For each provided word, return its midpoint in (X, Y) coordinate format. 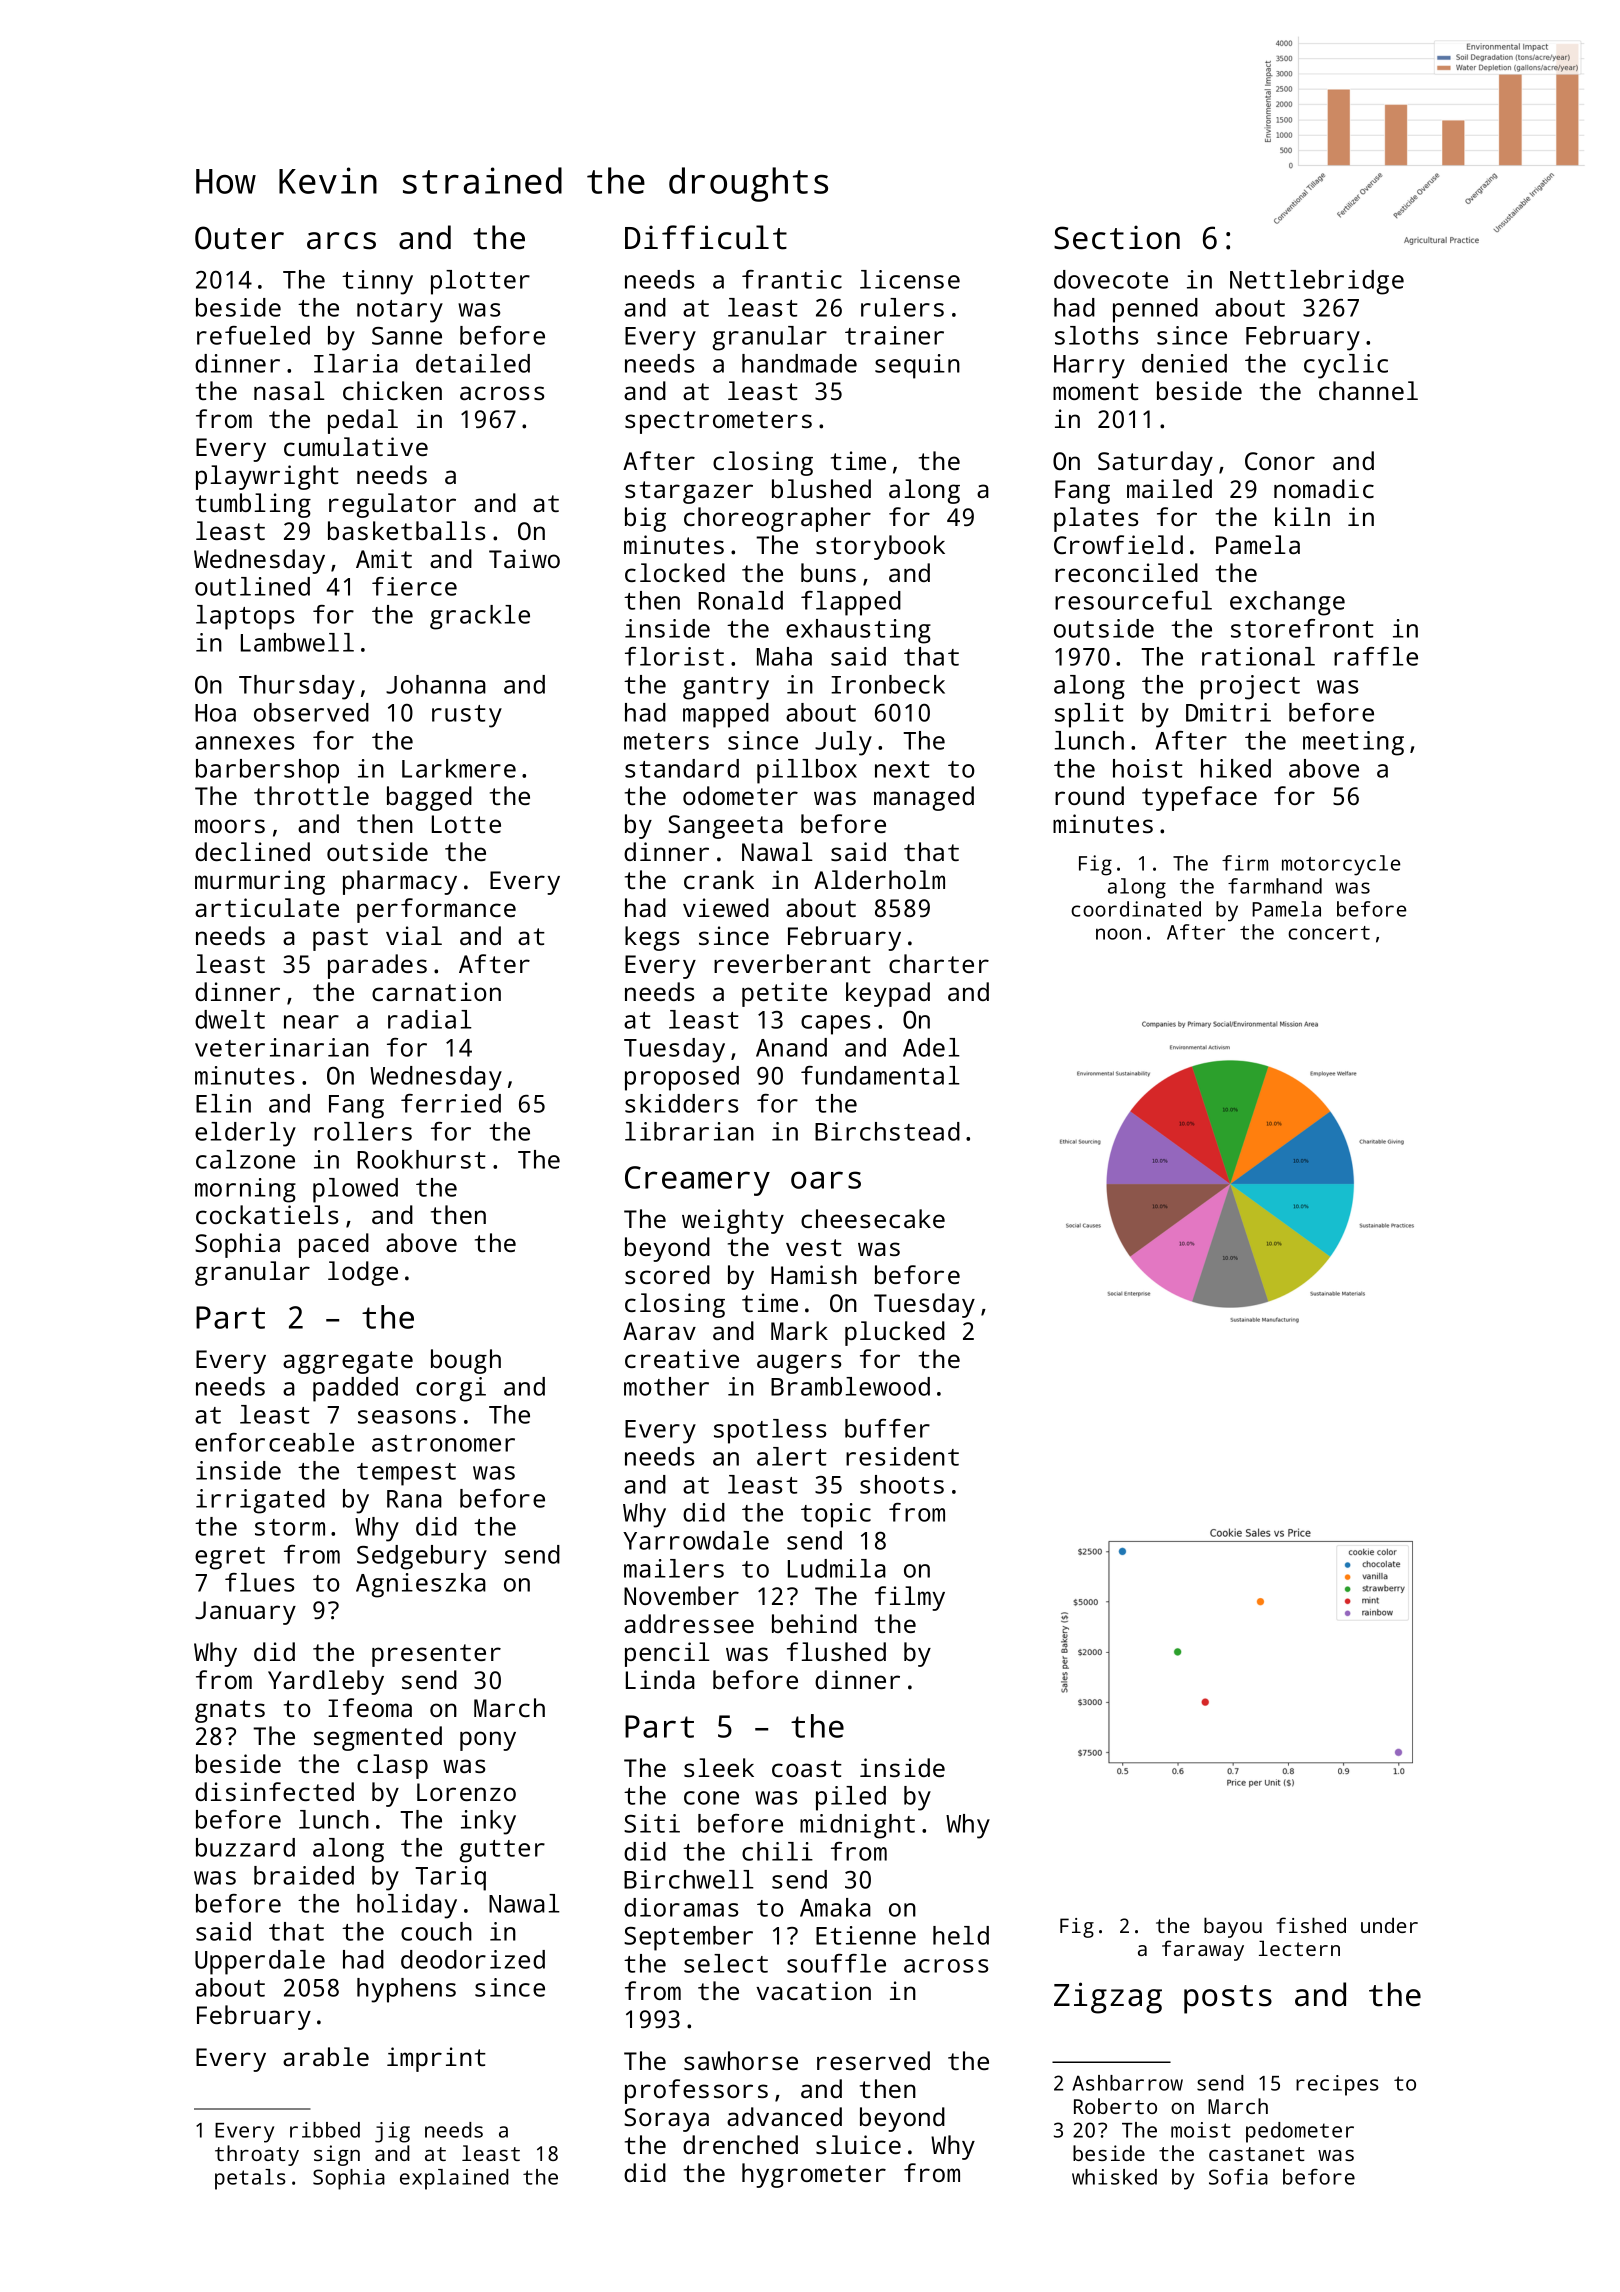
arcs (341, 241)
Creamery (697, 1181)
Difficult (706, 237)
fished (1311, 1925)
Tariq (450, 1878)
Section (1117, 237)
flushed (836, 1651)
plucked (895, 1333)
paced (334, 1245)
